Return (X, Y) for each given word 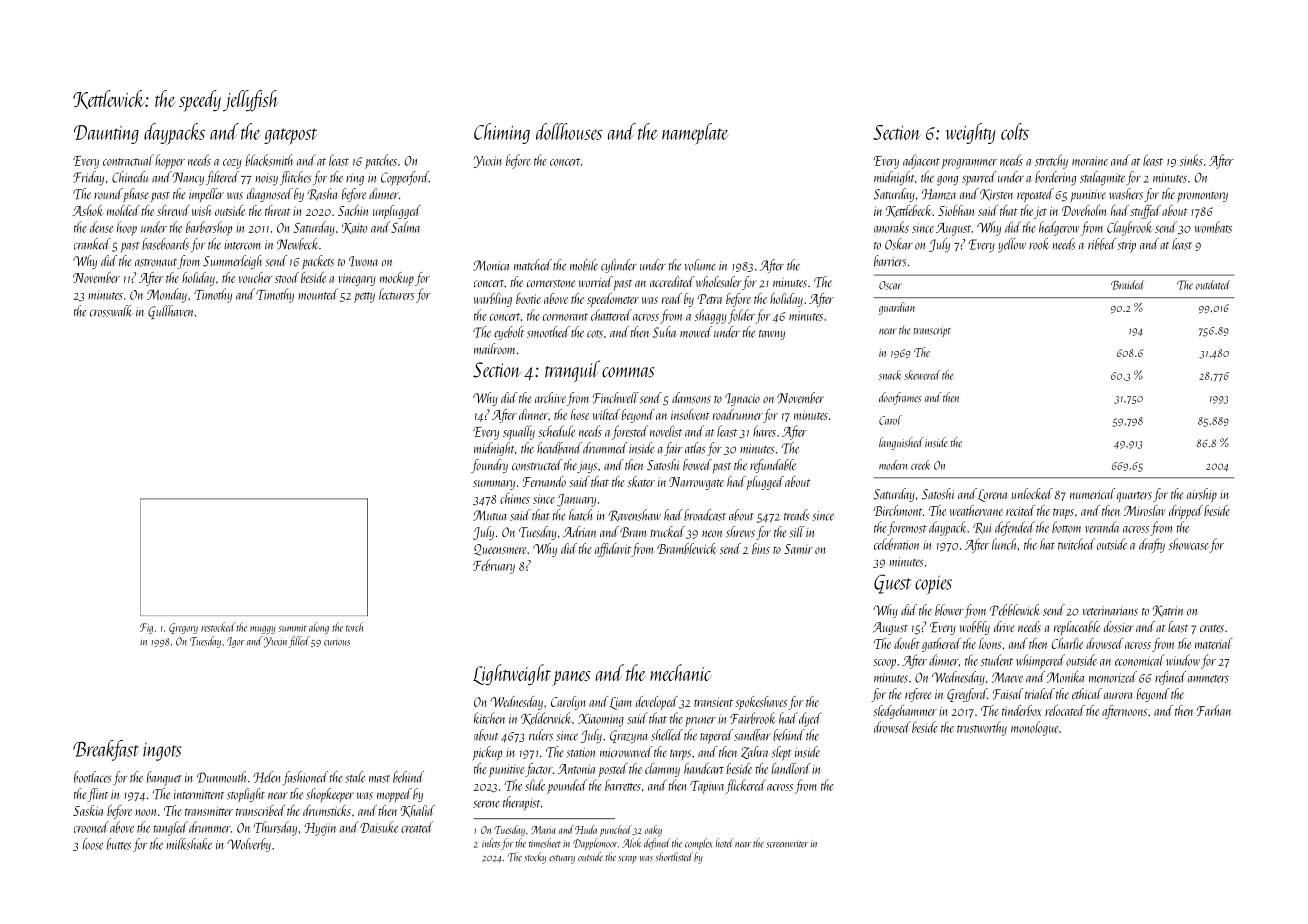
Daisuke (379, 827)
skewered (922, 375)
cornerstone (551, 284)
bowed (697, 464)
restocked (218, 627)
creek (921, 465)
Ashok (88, 210)
